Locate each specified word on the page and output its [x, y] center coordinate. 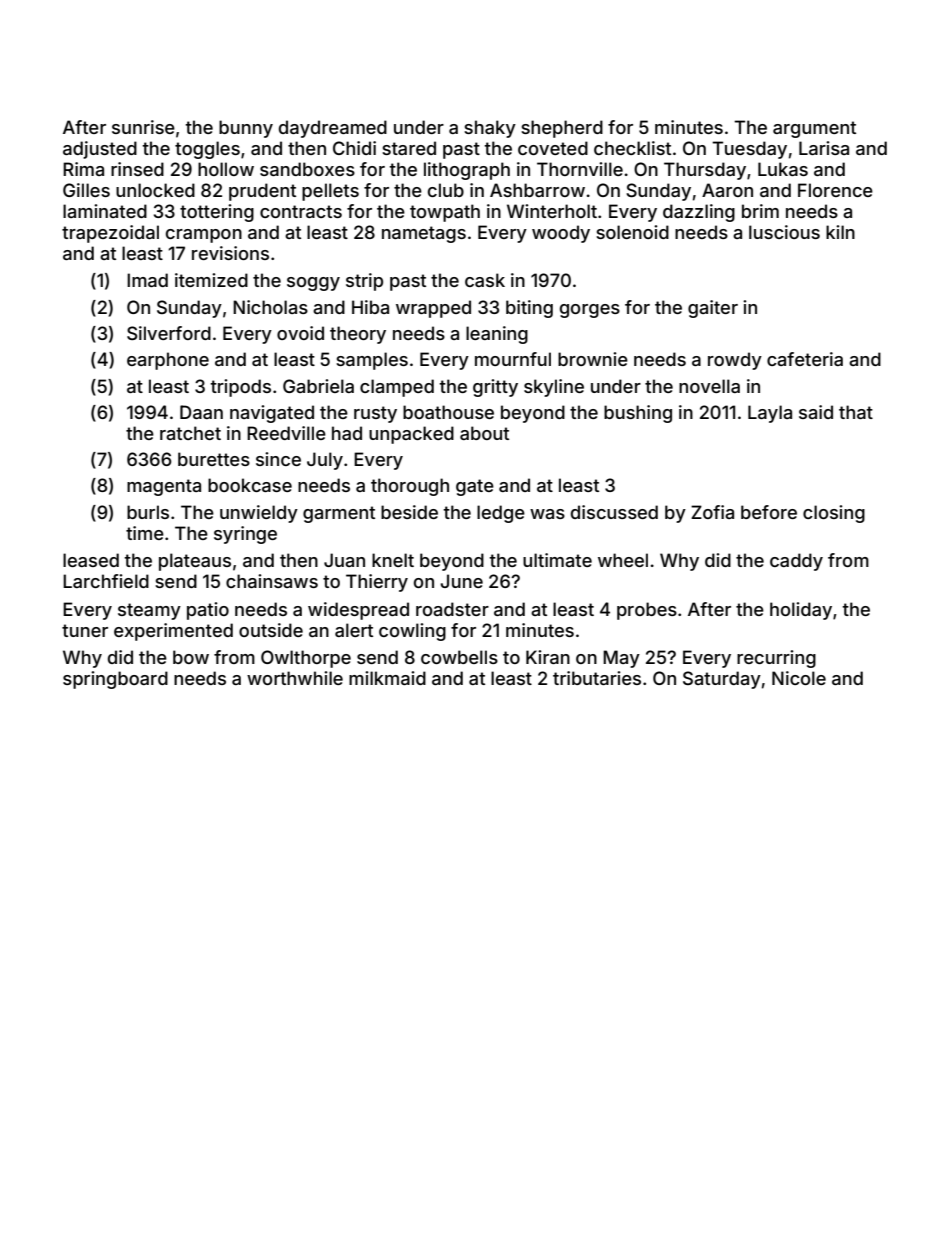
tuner [85, 630]
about [484, 433]
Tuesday [749, 150]
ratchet [190, 433]
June [461, 581]
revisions [230, 253]
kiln [840, 232]
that [856, 412]
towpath [445, 213]
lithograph [467, 171]
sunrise [143, 127]
